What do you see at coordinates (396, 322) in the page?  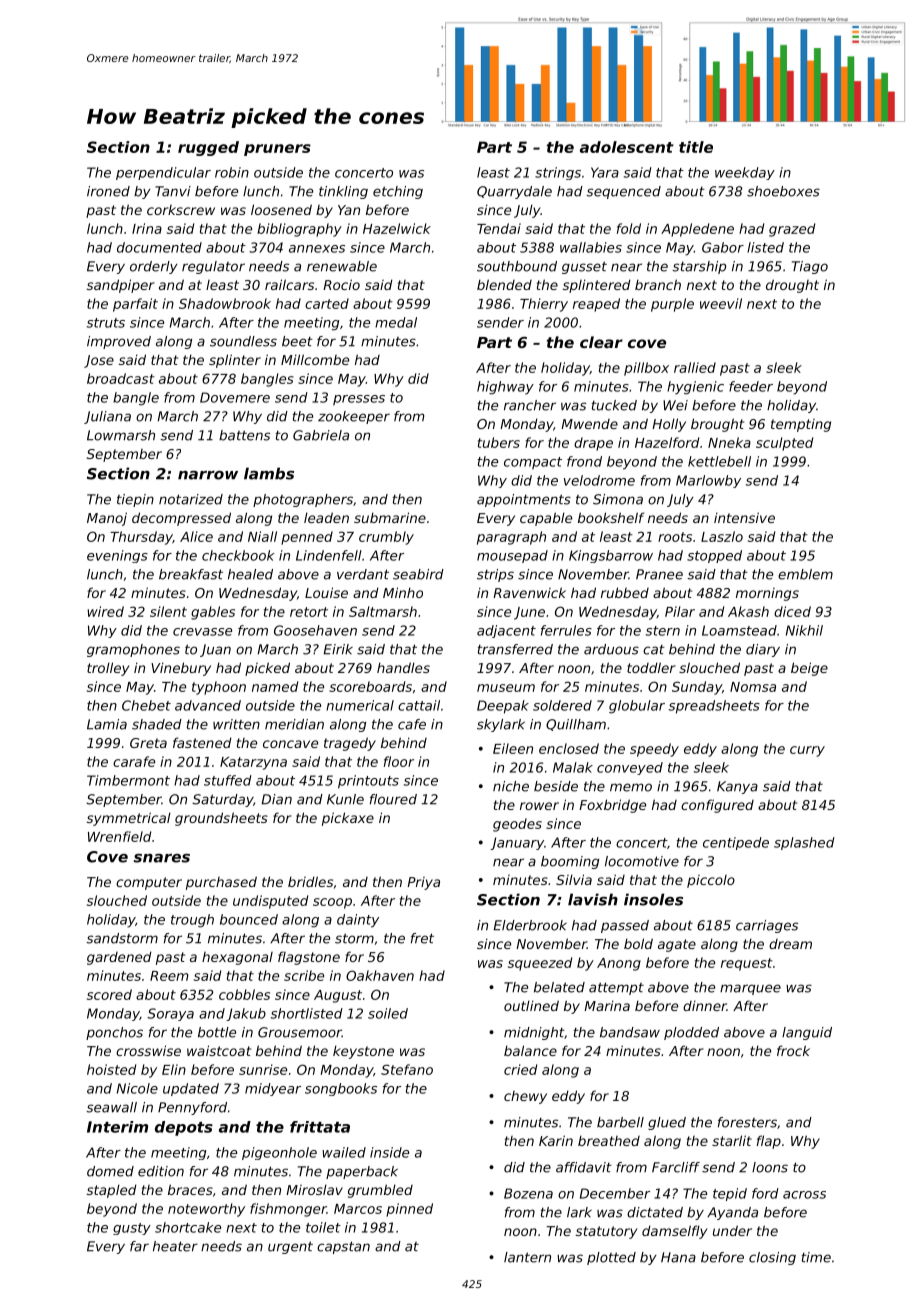 I see `medal` at bounding box center [396, 322].
